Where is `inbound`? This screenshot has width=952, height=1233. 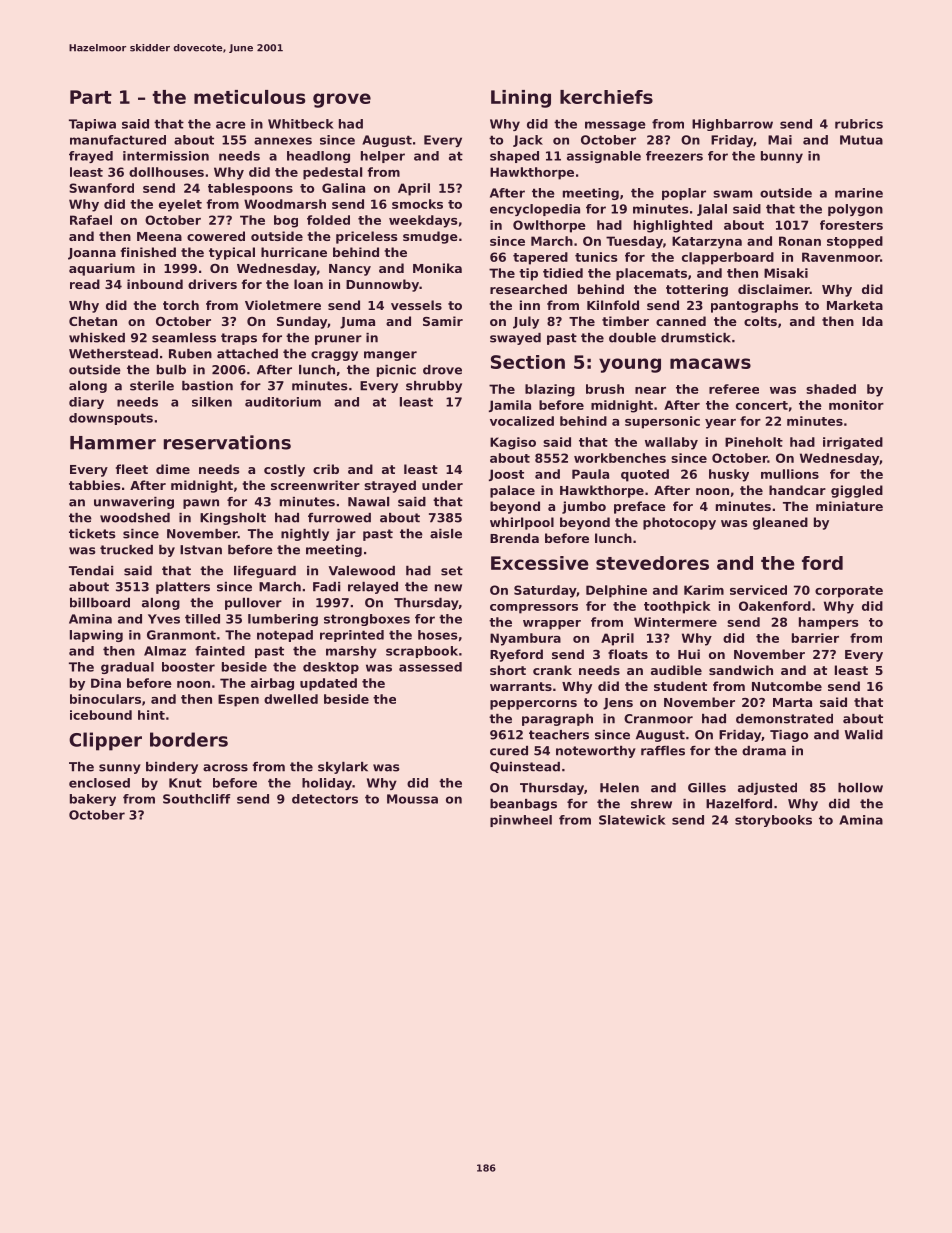 inbound is located at coordinates (155, 284).
